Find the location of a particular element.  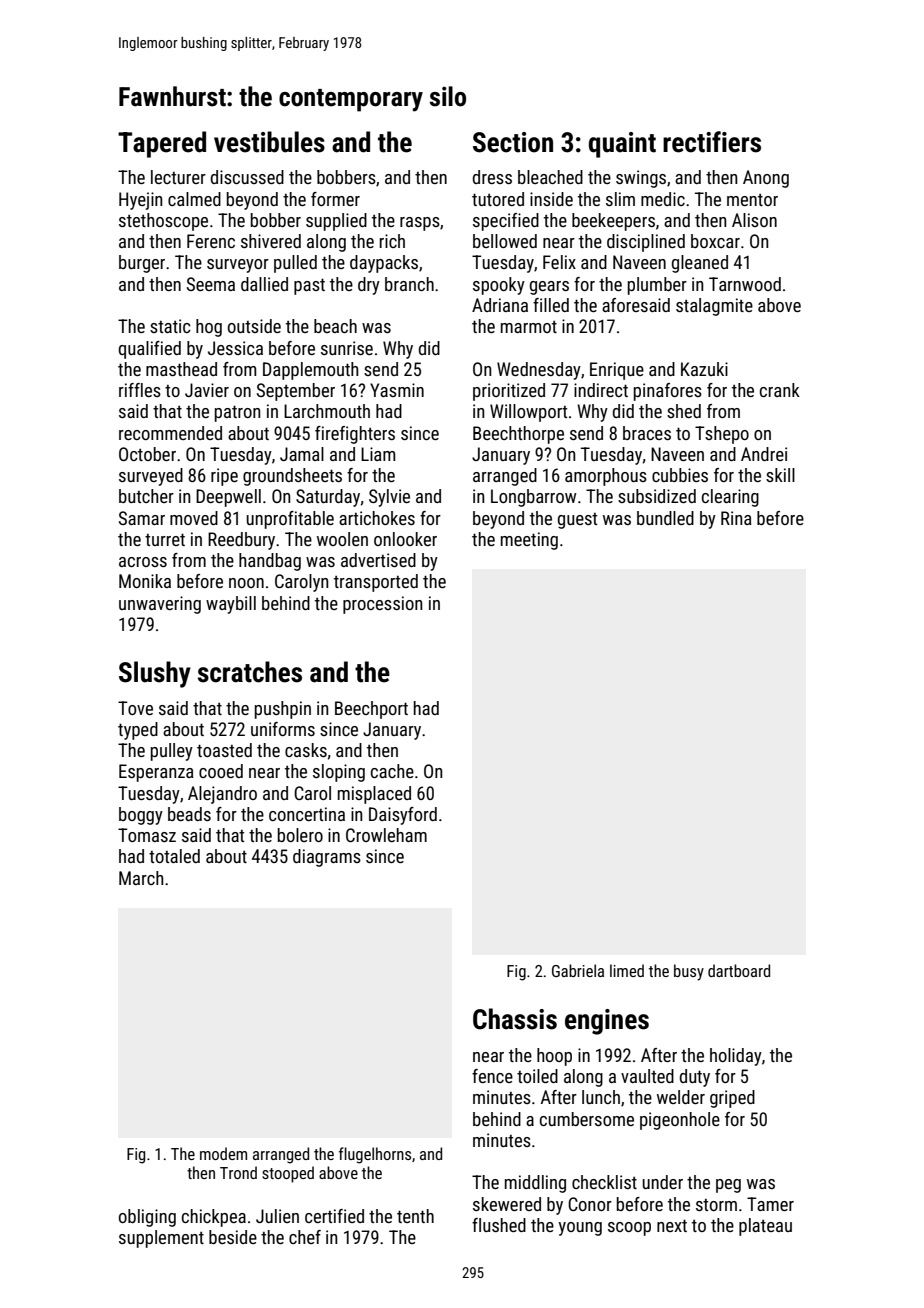

Tapered is located at coordinates (162, 144).
